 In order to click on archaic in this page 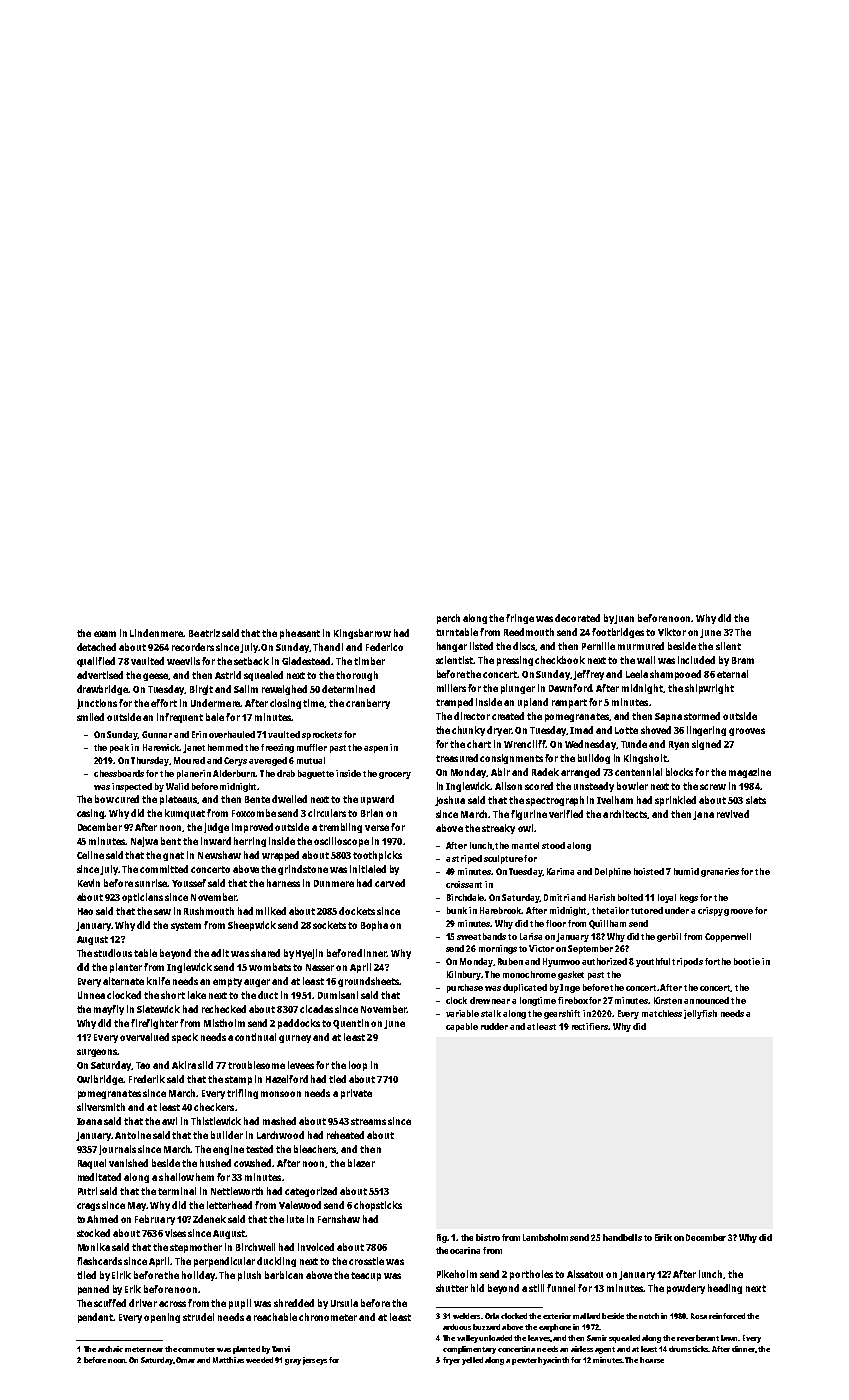, I will do `click(110, 1349)`.
